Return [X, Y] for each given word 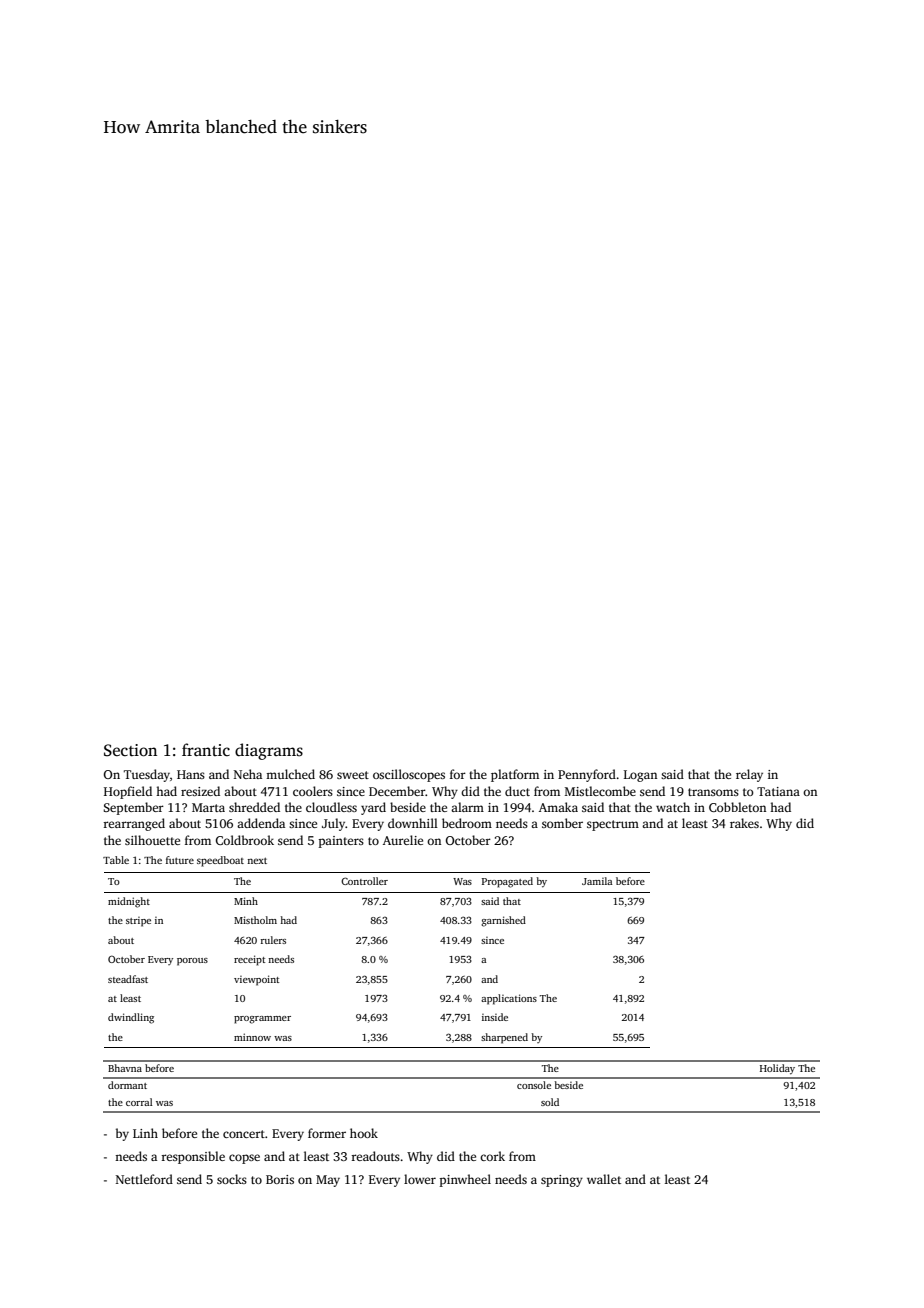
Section [130, 750]
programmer [262, 1020]
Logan [640, 776]
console [534, 1085]
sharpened [504, 1038]
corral [139, 1102]
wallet [604, 1179]
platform [515, 775]
